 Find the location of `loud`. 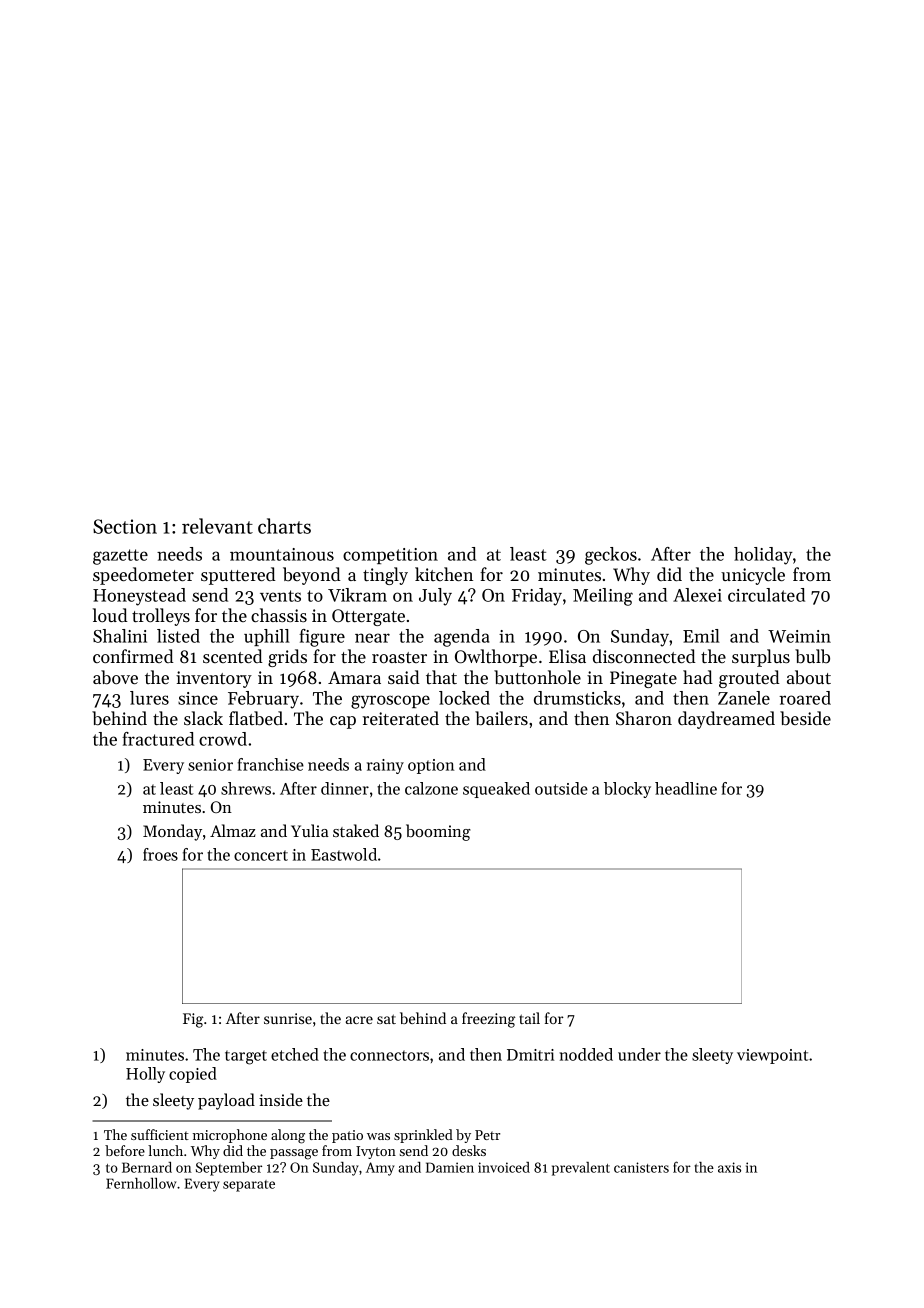

loud is located at coordinates (110, 615).
